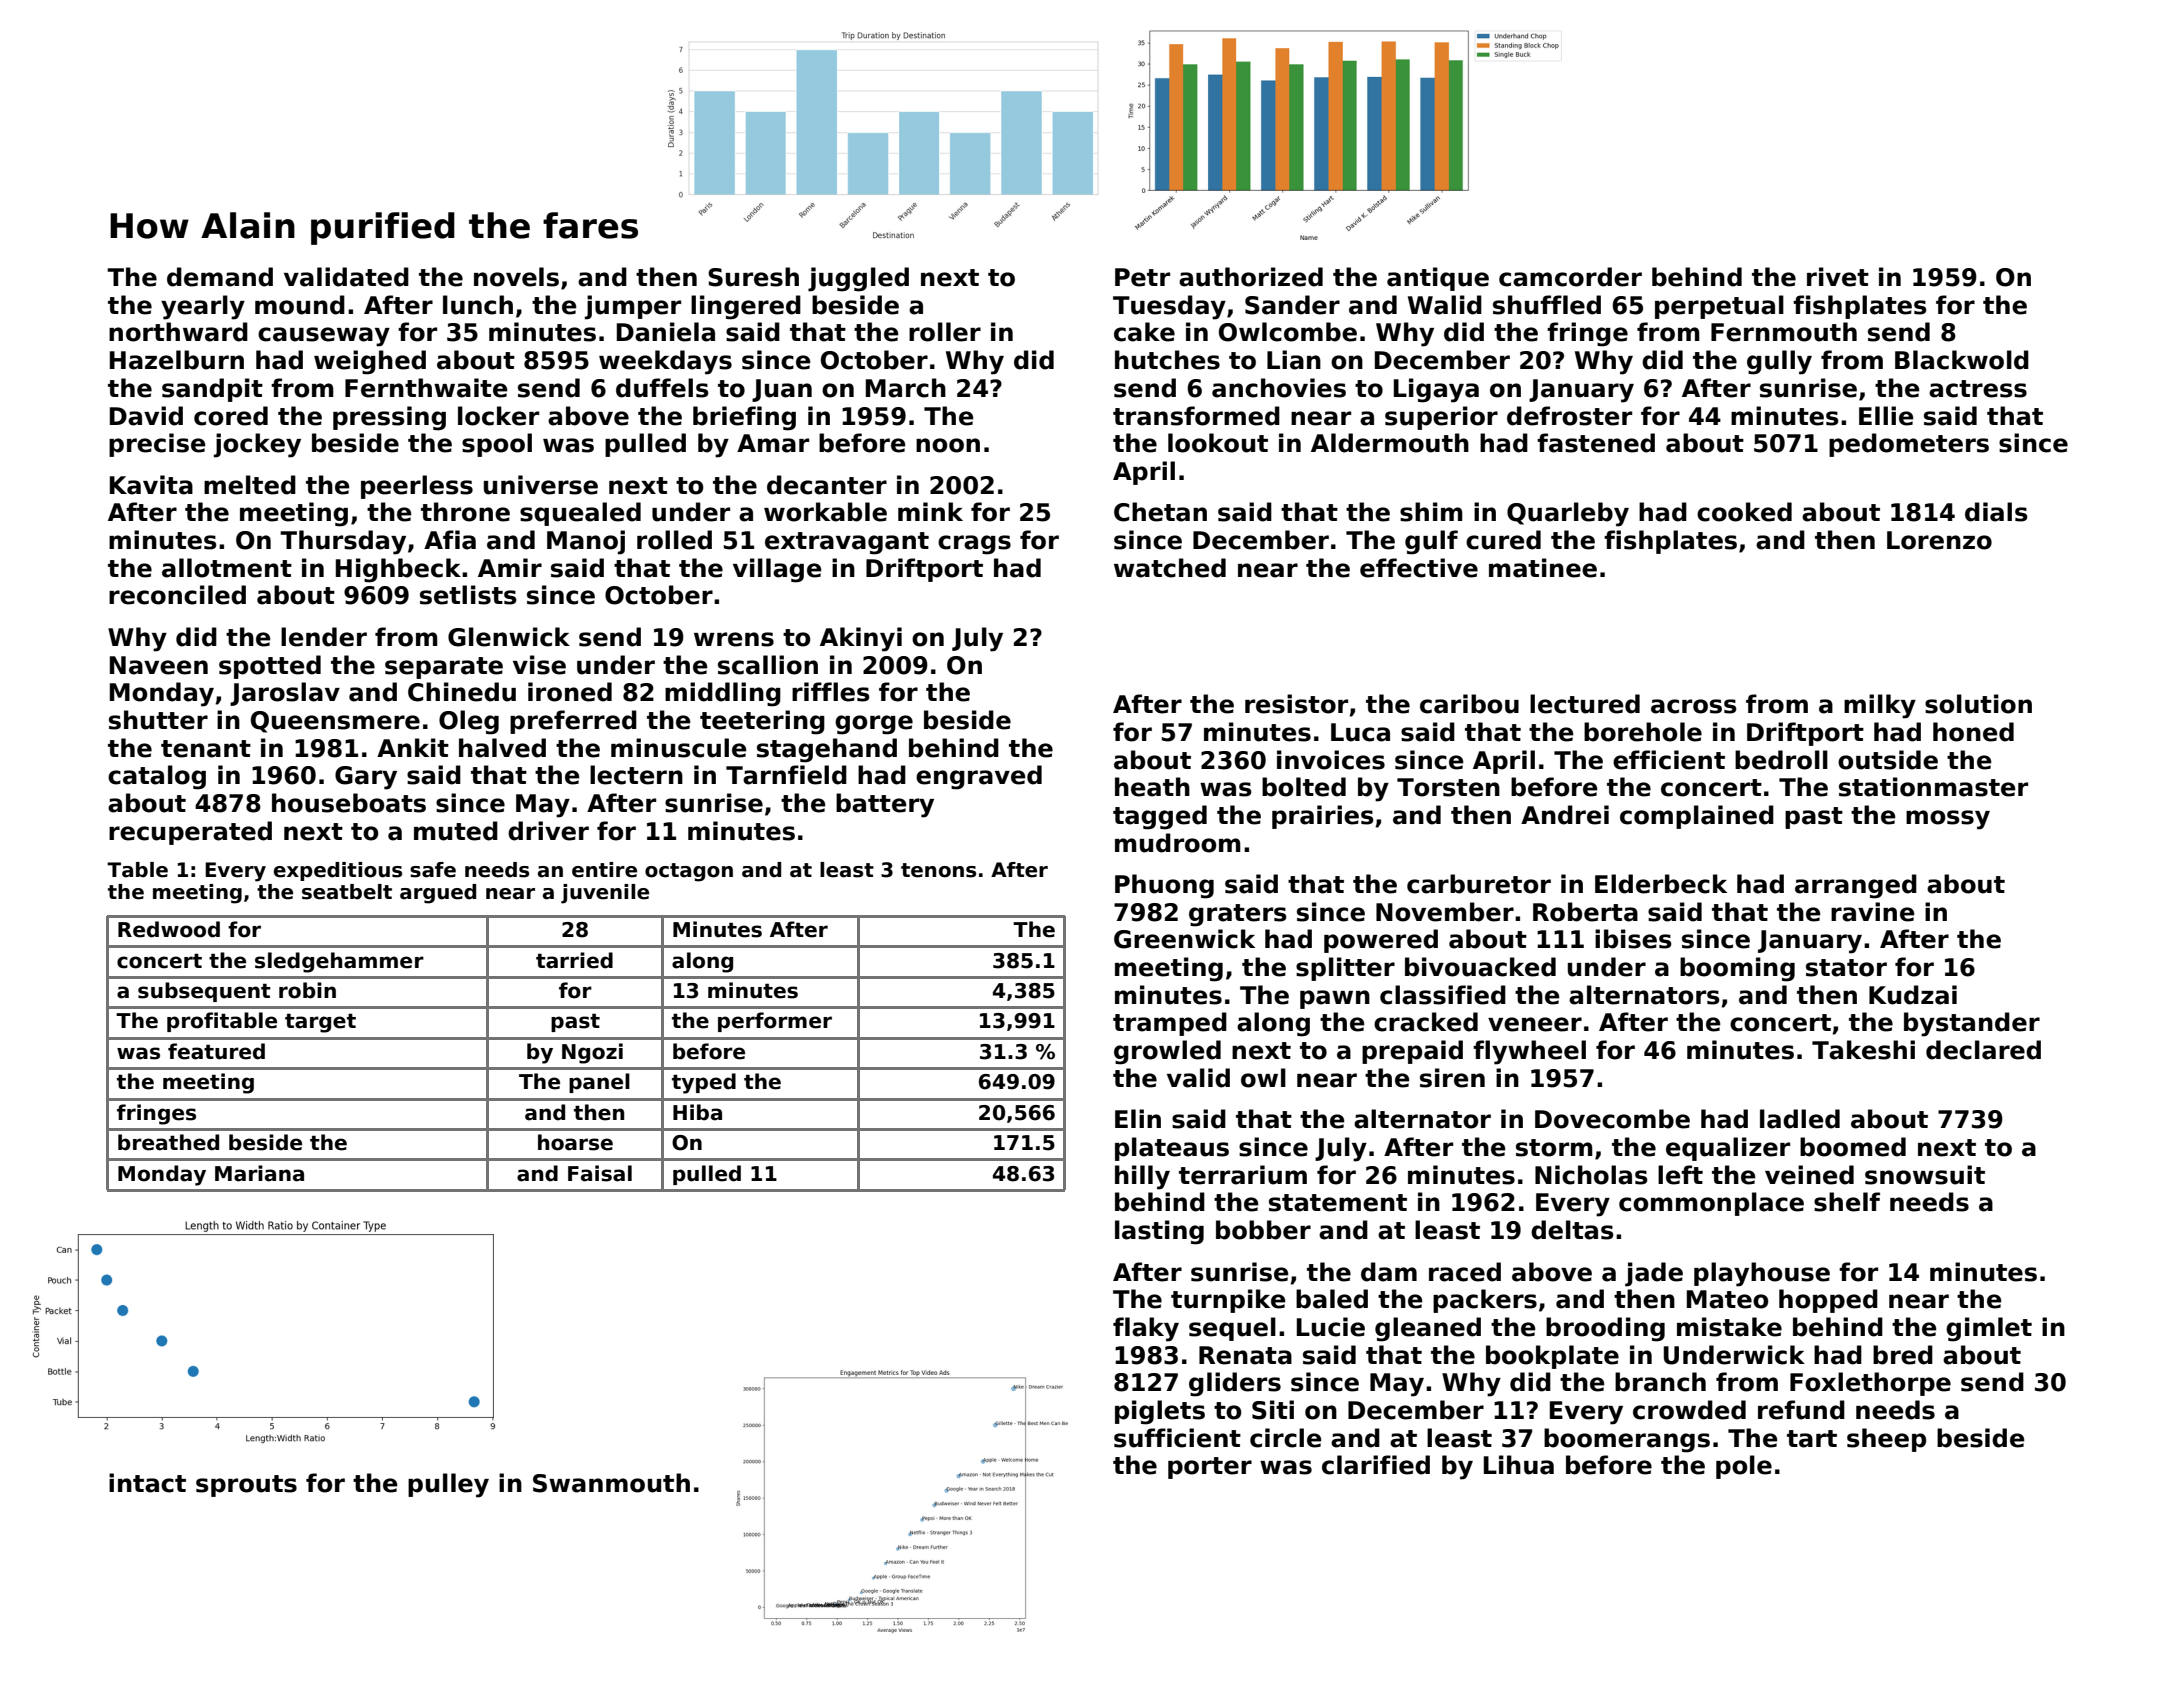 Image resolution: width=2178 pixels, height=1683 pixels. Describe the element at coordinates (259, 1173) in the document. I see `Mariana` at that location.
